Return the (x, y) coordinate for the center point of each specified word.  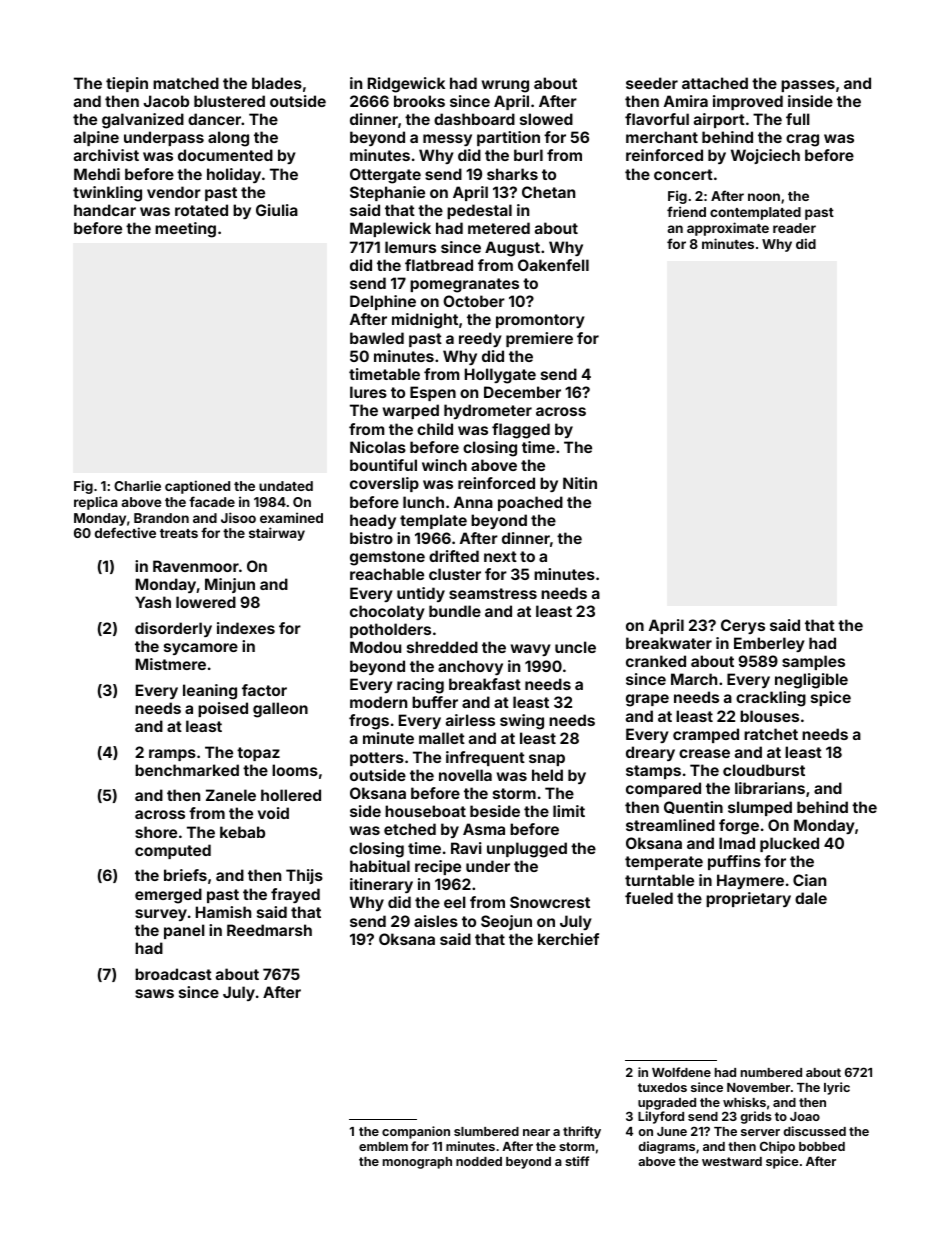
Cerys (743, 626)
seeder (652, 83)
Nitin (580, 483)
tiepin (127, 84)
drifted (454, 556)
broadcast (173, 974)
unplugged (527, 850)
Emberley (769, 644)
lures (368, 392)
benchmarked (187, 770)
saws (154, 993)
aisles (436, 921)
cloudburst (764, 770)
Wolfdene (681, 1072)
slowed (546, 119)
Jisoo (238, 517)
